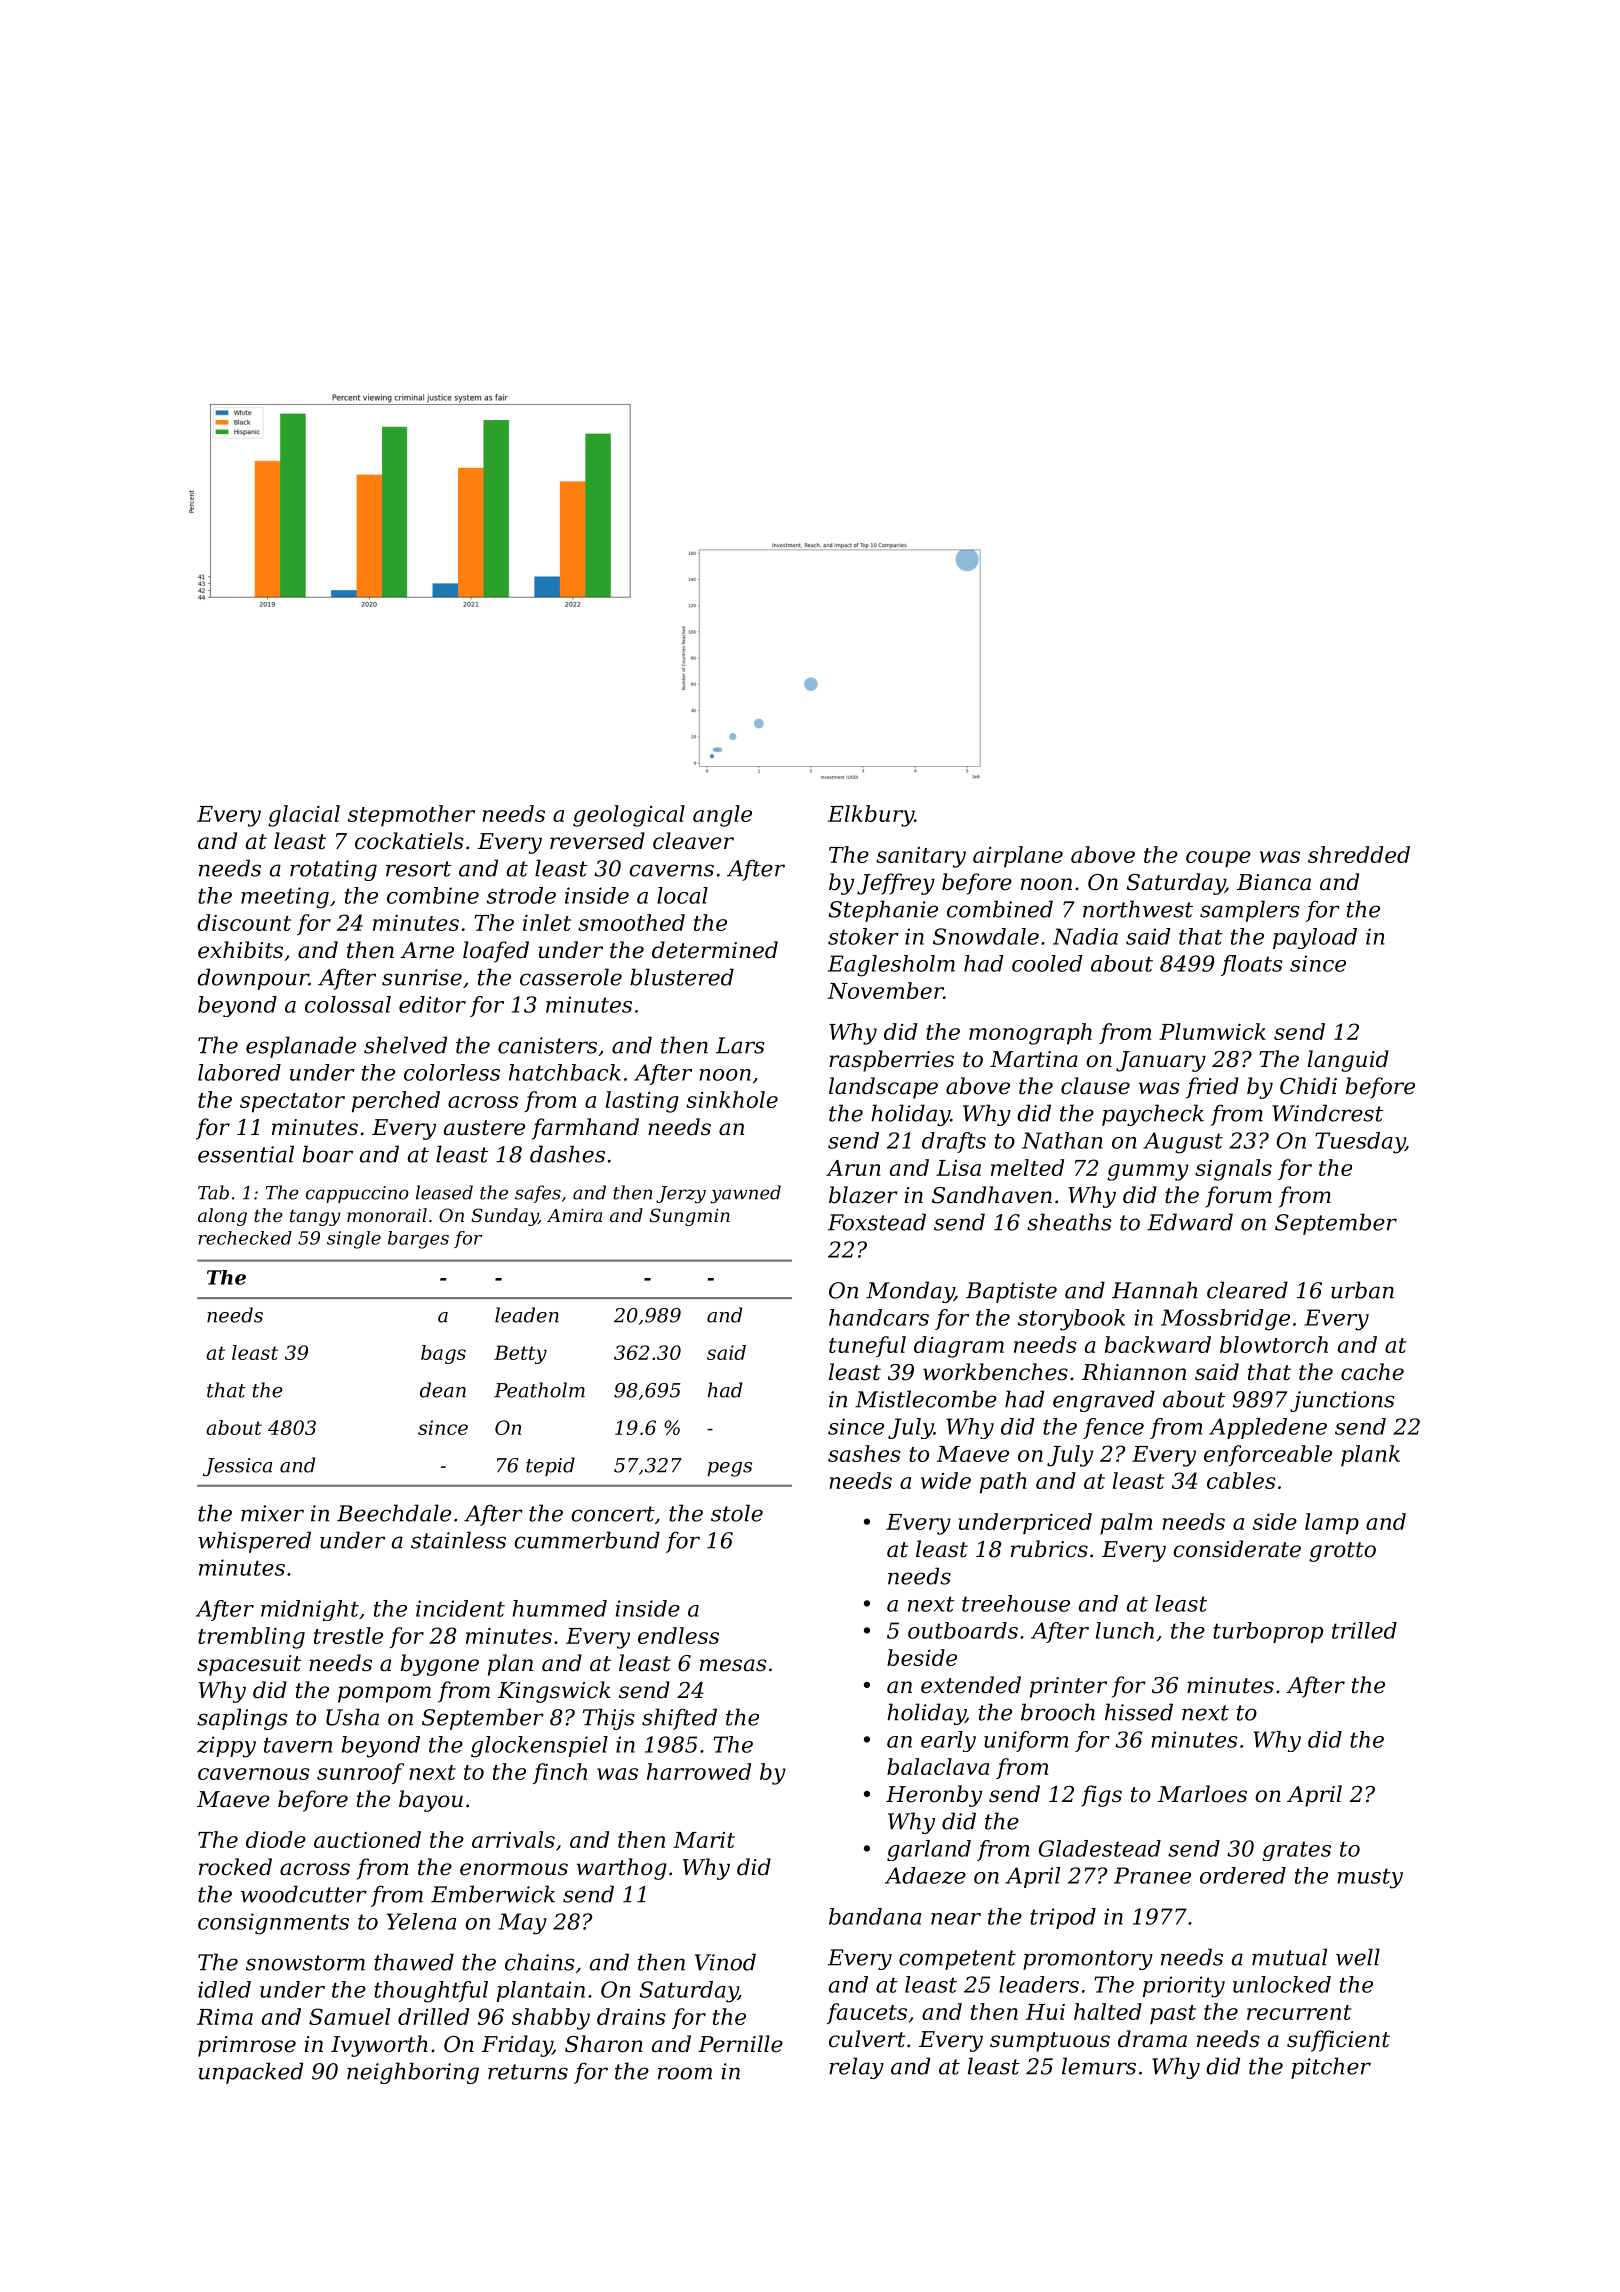  What do you see at coordinates (879, 1317) in the document?
I see `handcars` at bounding box center [879, 1317].
